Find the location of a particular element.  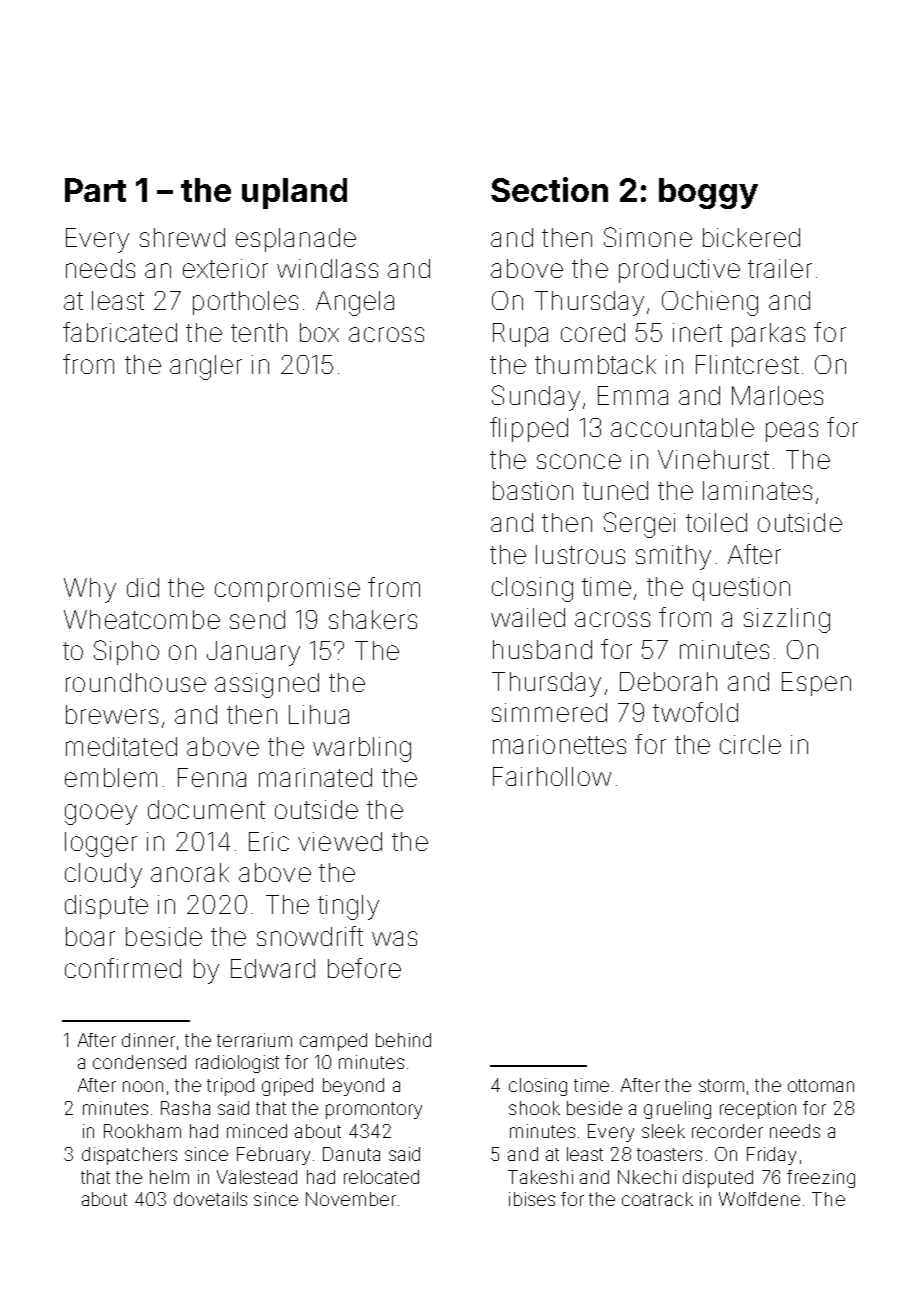

send is located at coordinates (257, 619).
